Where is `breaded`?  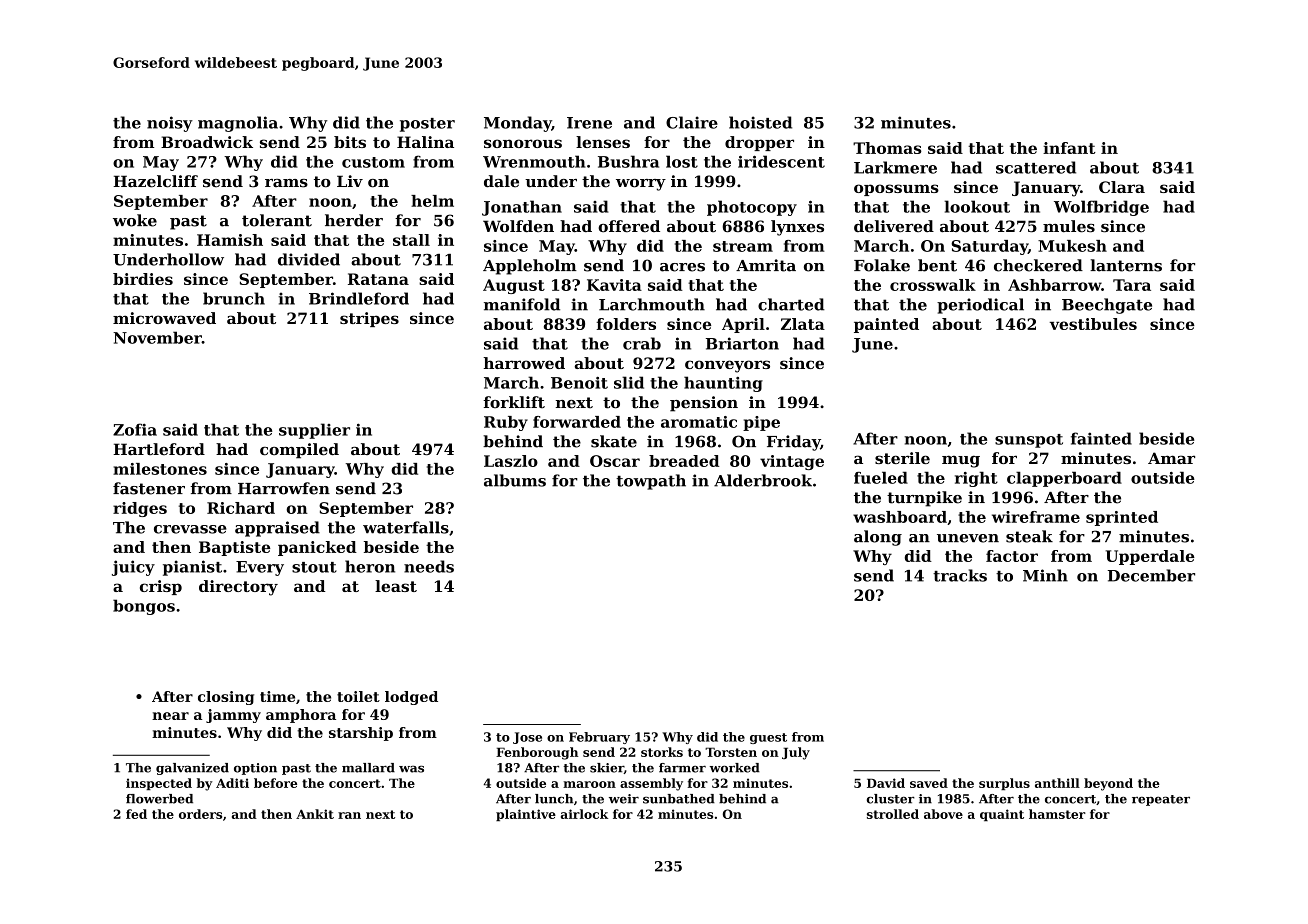 breaded is located at coordinates (684, 461).
